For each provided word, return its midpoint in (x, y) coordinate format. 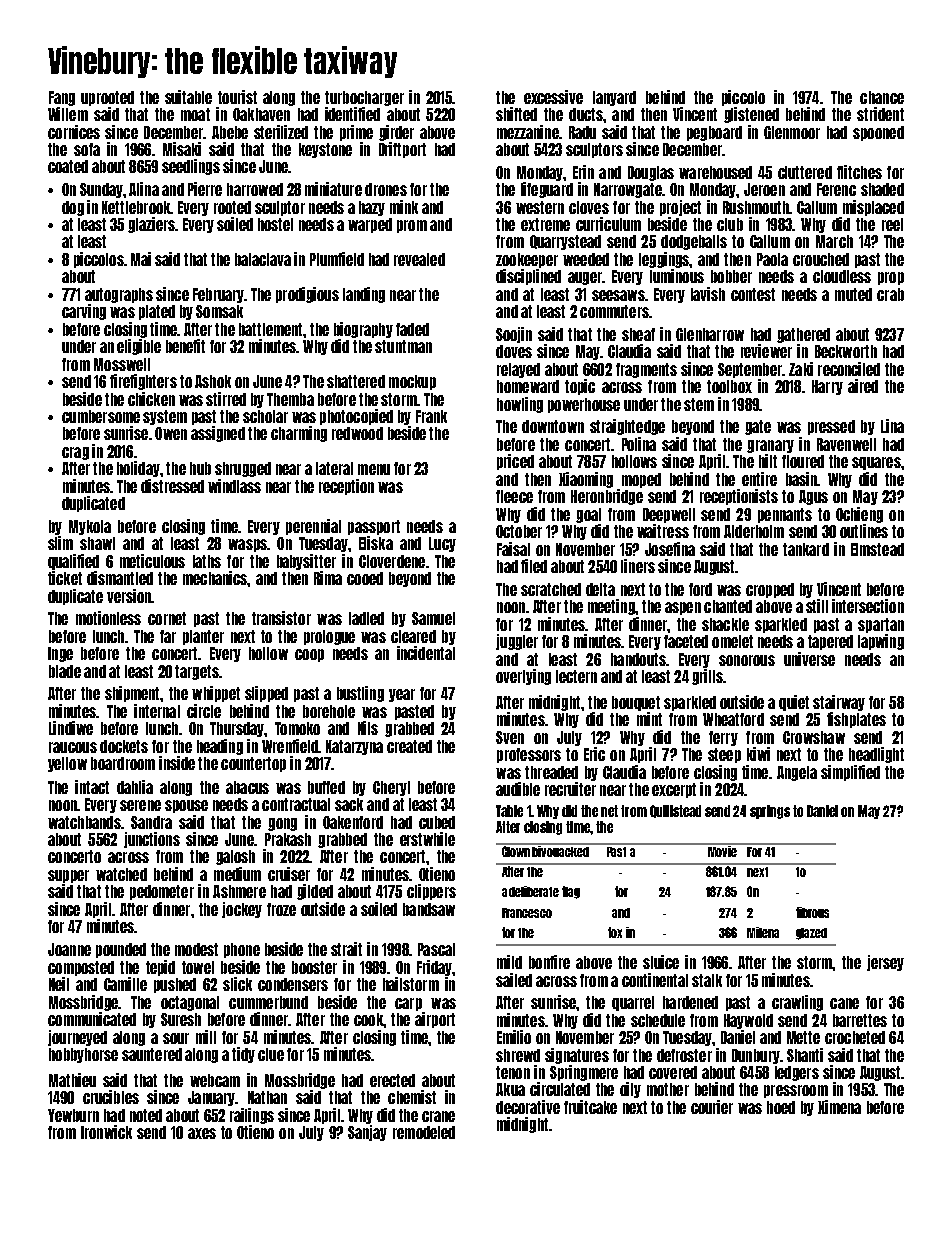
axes (202, 1133)
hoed (781, 1107)
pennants (785, 515)
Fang (62, 98)
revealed (419, 259)
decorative (528, 1107)
